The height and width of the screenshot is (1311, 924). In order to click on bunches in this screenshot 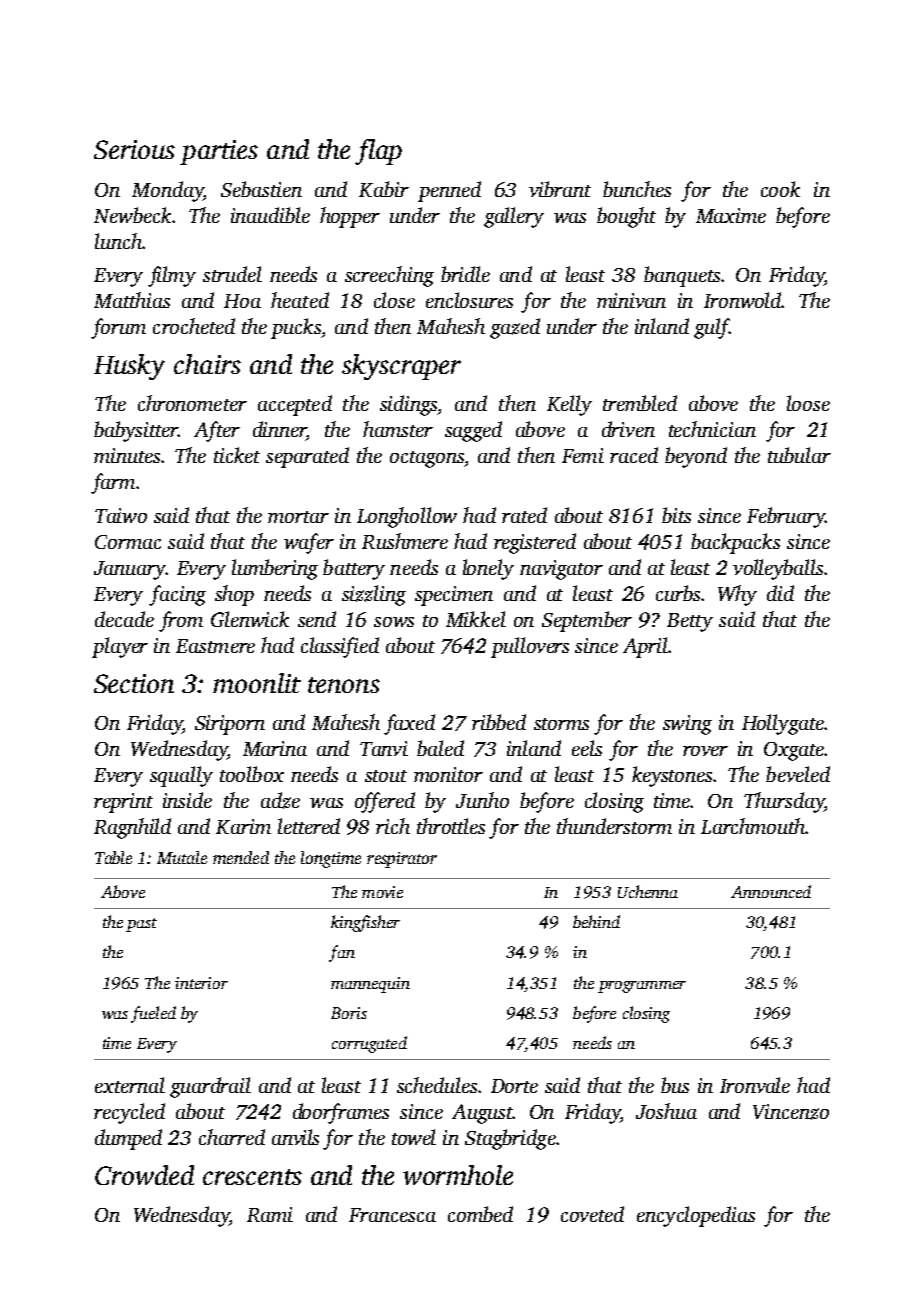, I will do `click(637, 189)`.
